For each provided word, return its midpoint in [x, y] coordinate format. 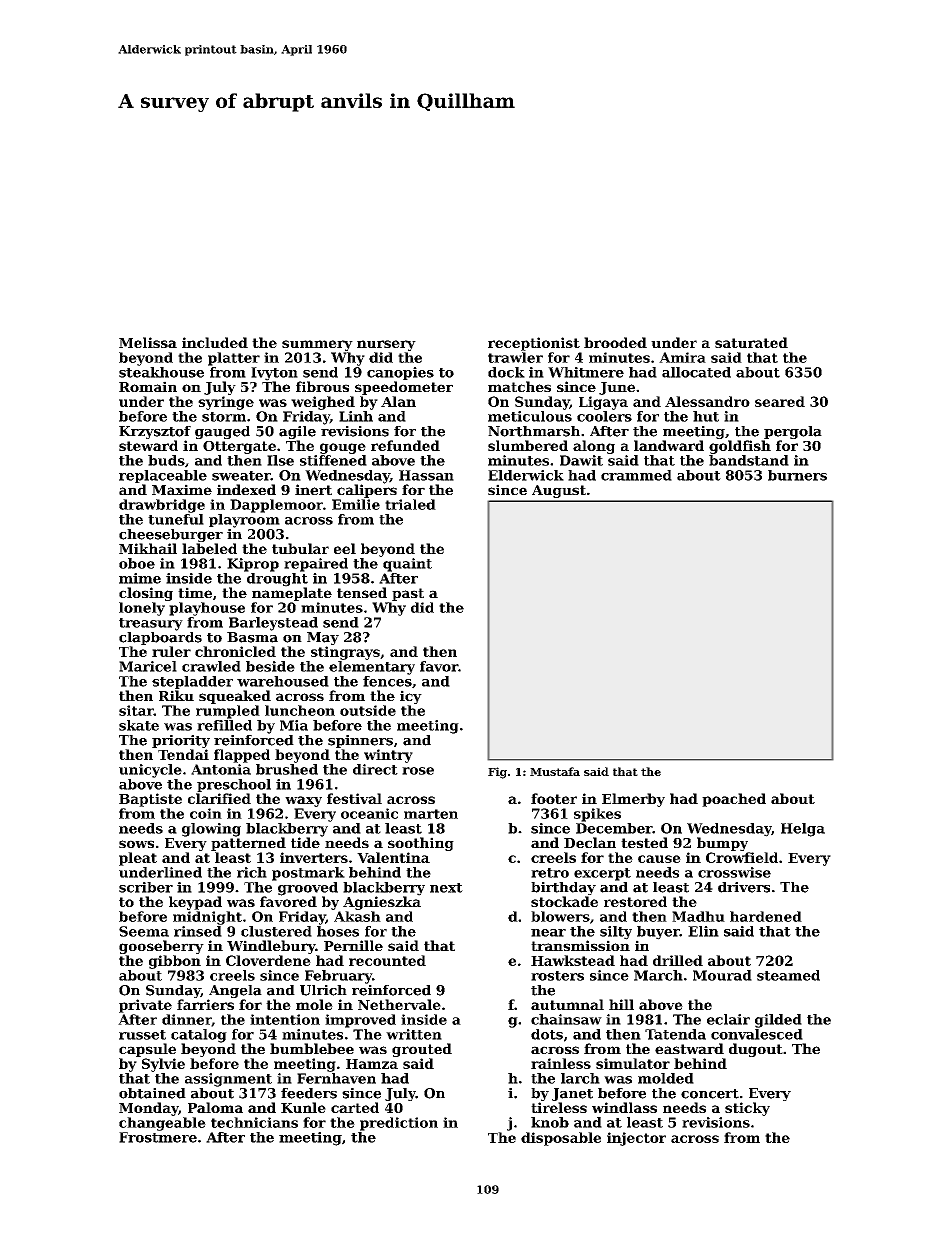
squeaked [235, 697]
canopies [400, 373]
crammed [636, 475]
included [215, 342]
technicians [254, 1122]
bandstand [749, 460]
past [408, 594]
